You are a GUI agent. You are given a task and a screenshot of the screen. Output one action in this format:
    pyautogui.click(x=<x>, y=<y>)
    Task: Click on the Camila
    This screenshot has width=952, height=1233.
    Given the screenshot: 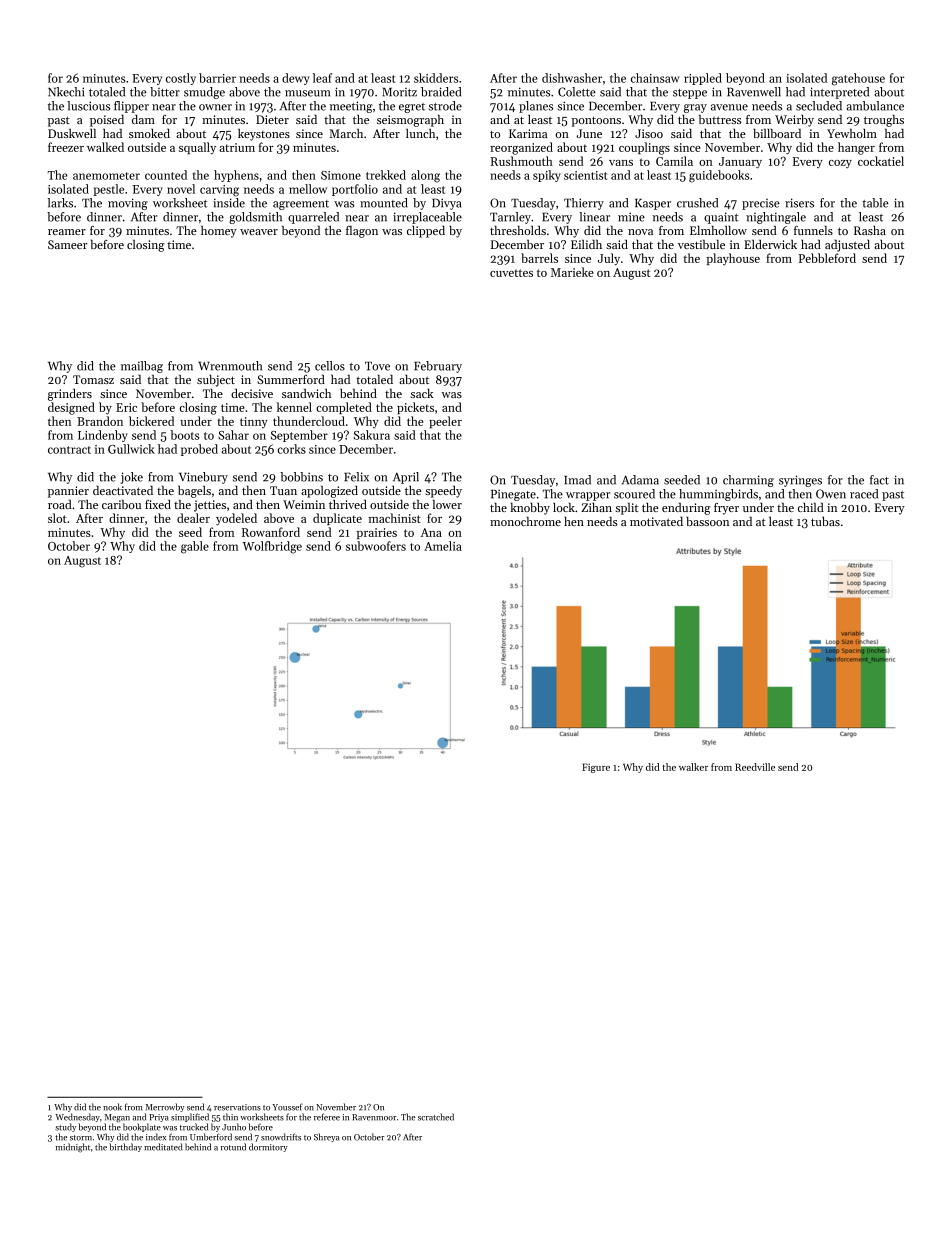 What is the action you would take?
    pyautogui.click(x=674, y=161)
